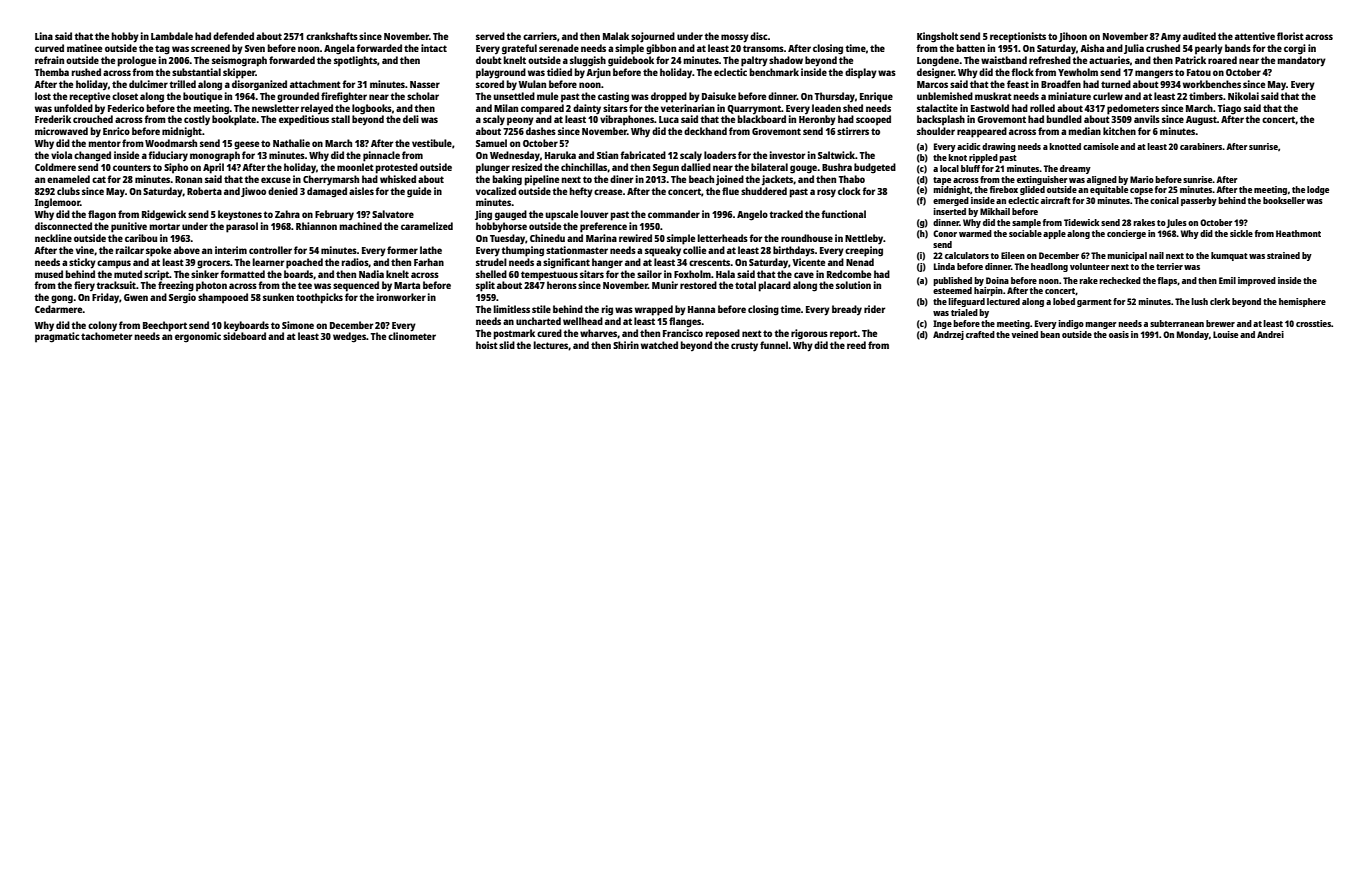 Image resolution: width=1372 pixels, height=887 pixels. What do you see at coordinates (68, 179) in the page?
I see `enameled` at bounding box center [68, 179].
